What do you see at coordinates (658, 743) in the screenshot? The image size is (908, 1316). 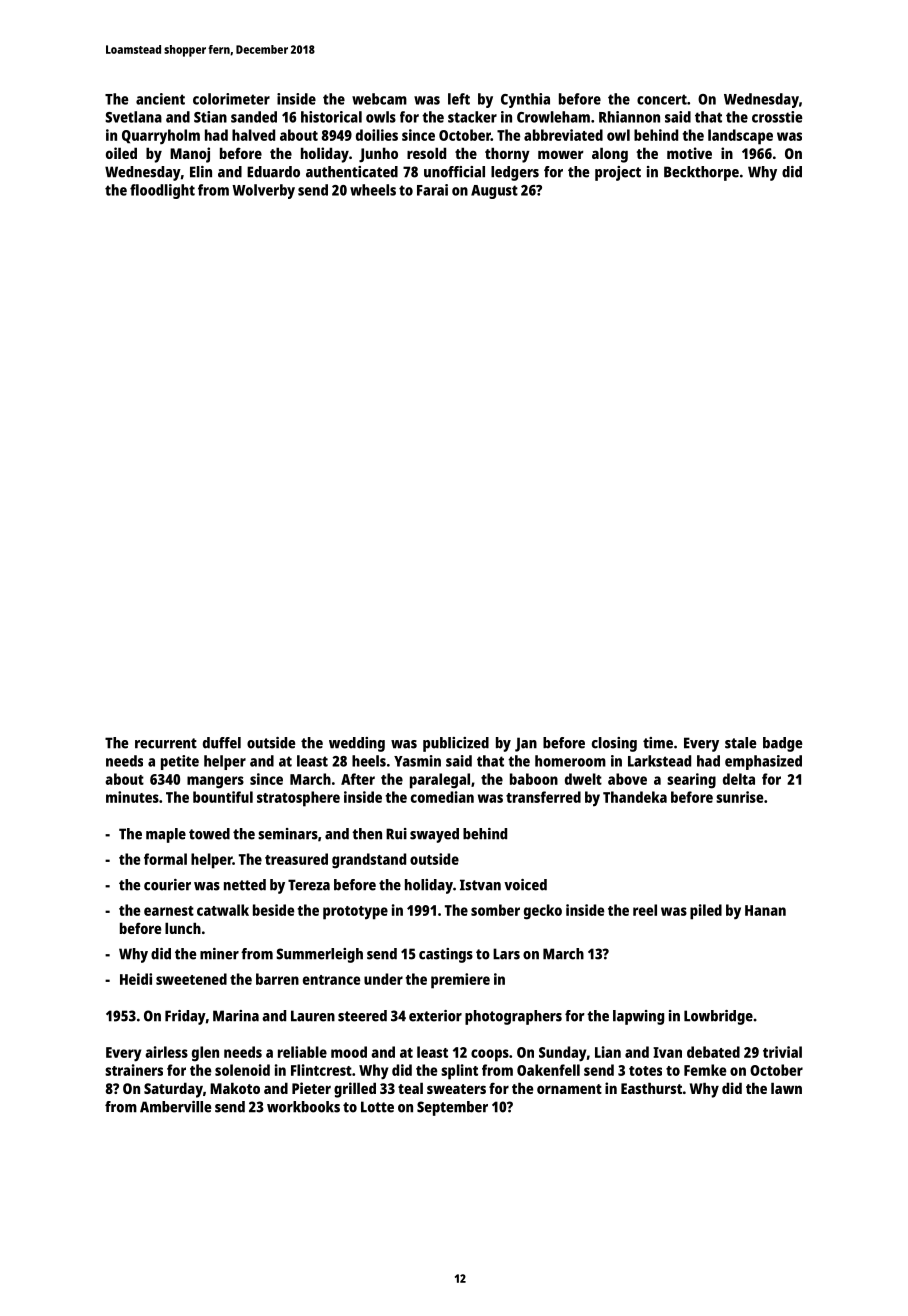 I see `time` at bounding box center [658, 743].
